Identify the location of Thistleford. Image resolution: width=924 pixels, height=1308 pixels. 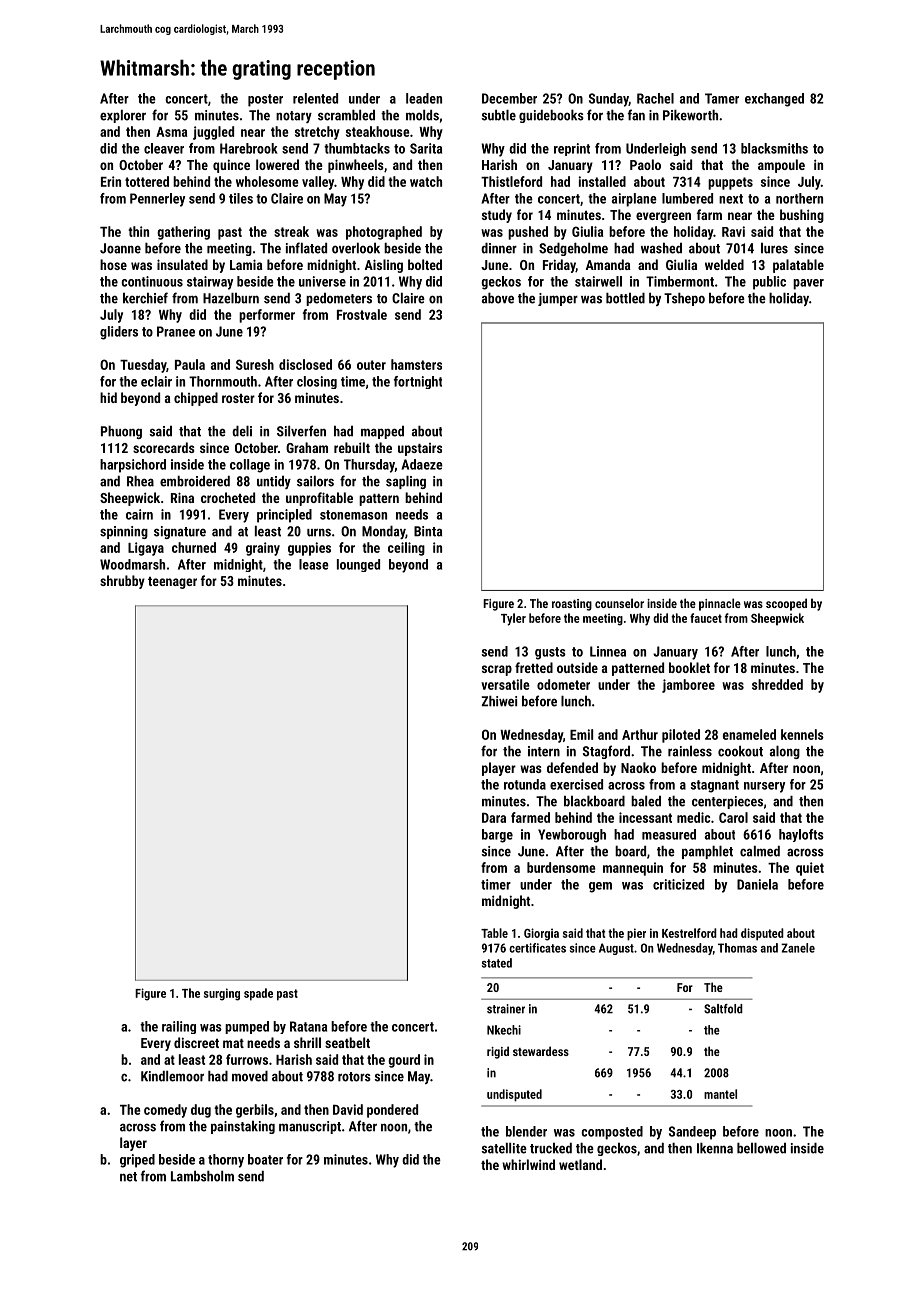
(511, 181).
